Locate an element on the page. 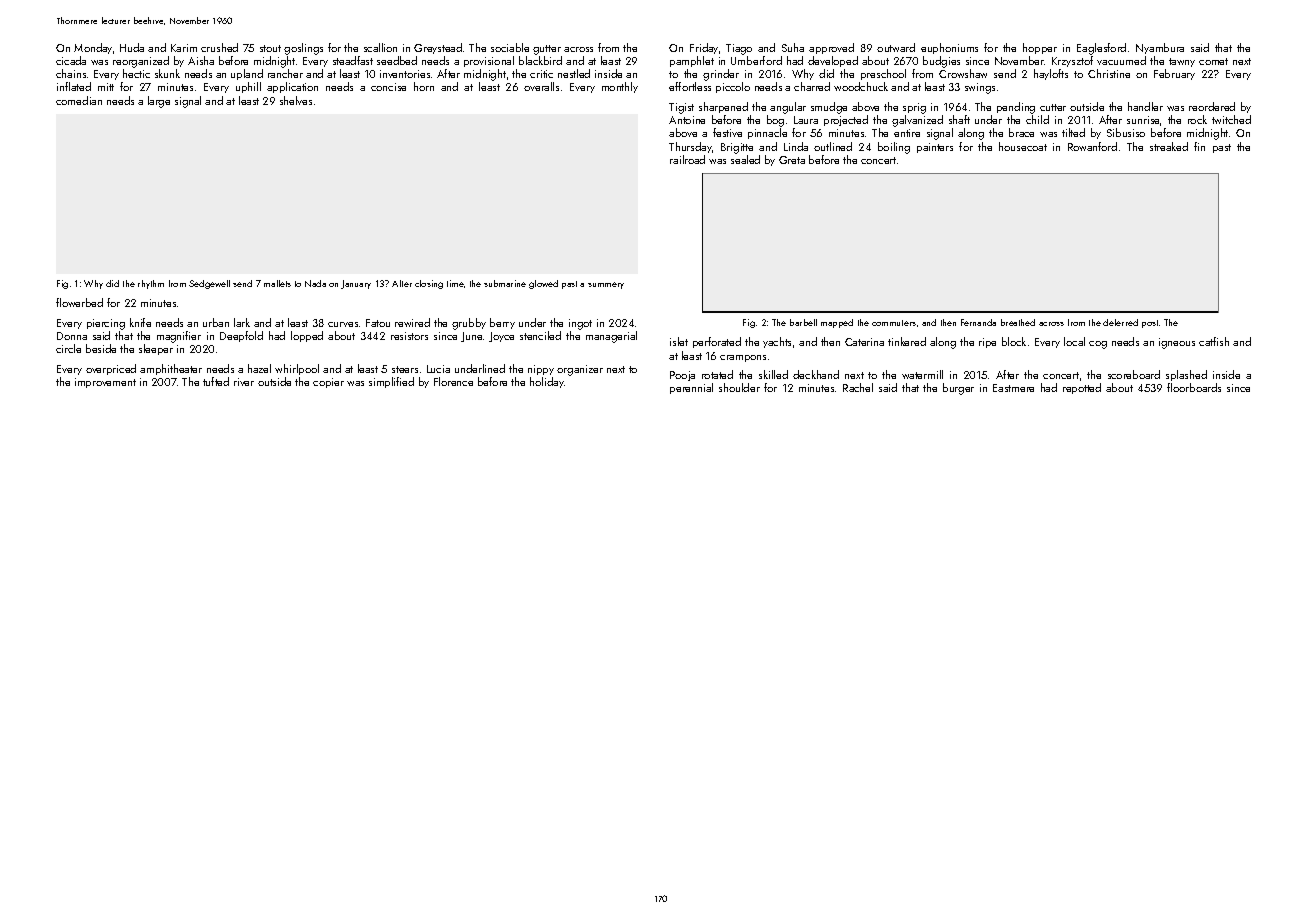  steadfast is located at coordinates (353, 60).
